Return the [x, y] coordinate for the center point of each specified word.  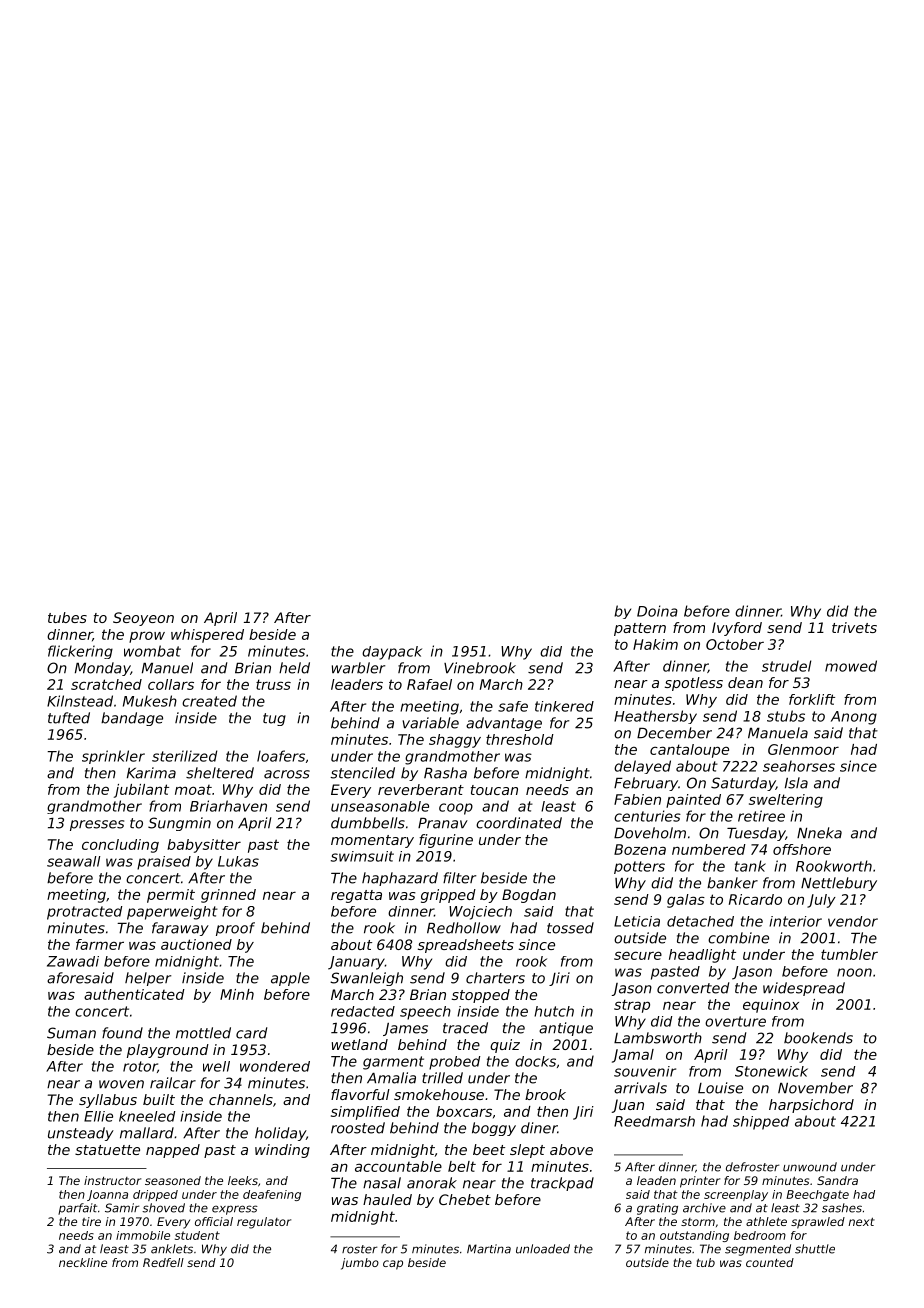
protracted [84, 913]
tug [274, 719]
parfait [77, 1209]
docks [535, 1061]
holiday [280, 1134]
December [674, 733]
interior [795, 921]
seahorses [799, 766]
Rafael [429, 684]
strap [632, 1006]
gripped [448, 896]
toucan [494, 790]
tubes [67, 617]
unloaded [543, 1249]
